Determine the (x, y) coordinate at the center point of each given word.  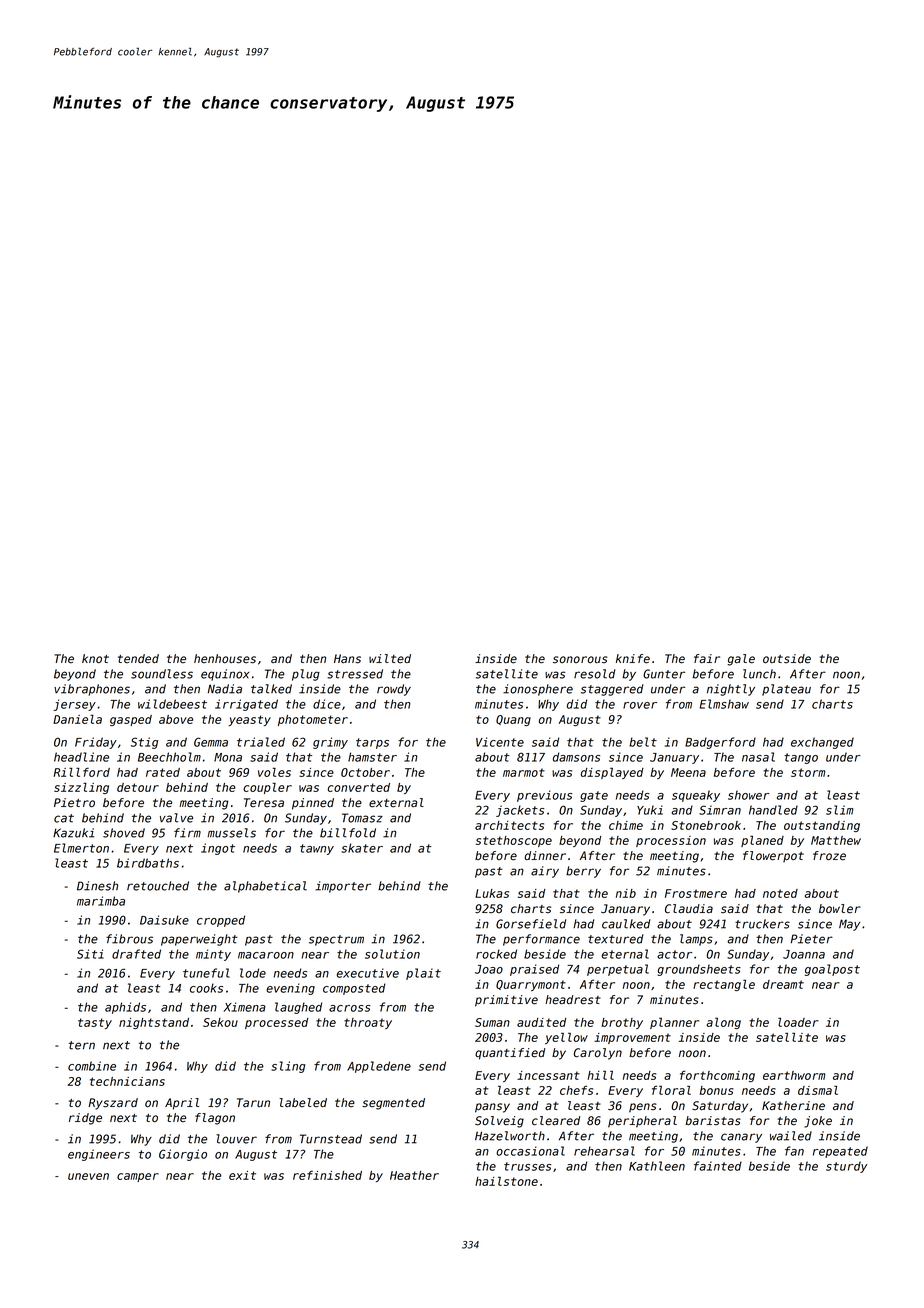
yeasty (250, 720)
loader (798, 1022)
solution (392, 954)
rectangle (724, 985)
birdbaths (148, 863)
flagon (215, 1119)
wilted (390, 659)
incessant (548, 1075)
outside (787, 659)
